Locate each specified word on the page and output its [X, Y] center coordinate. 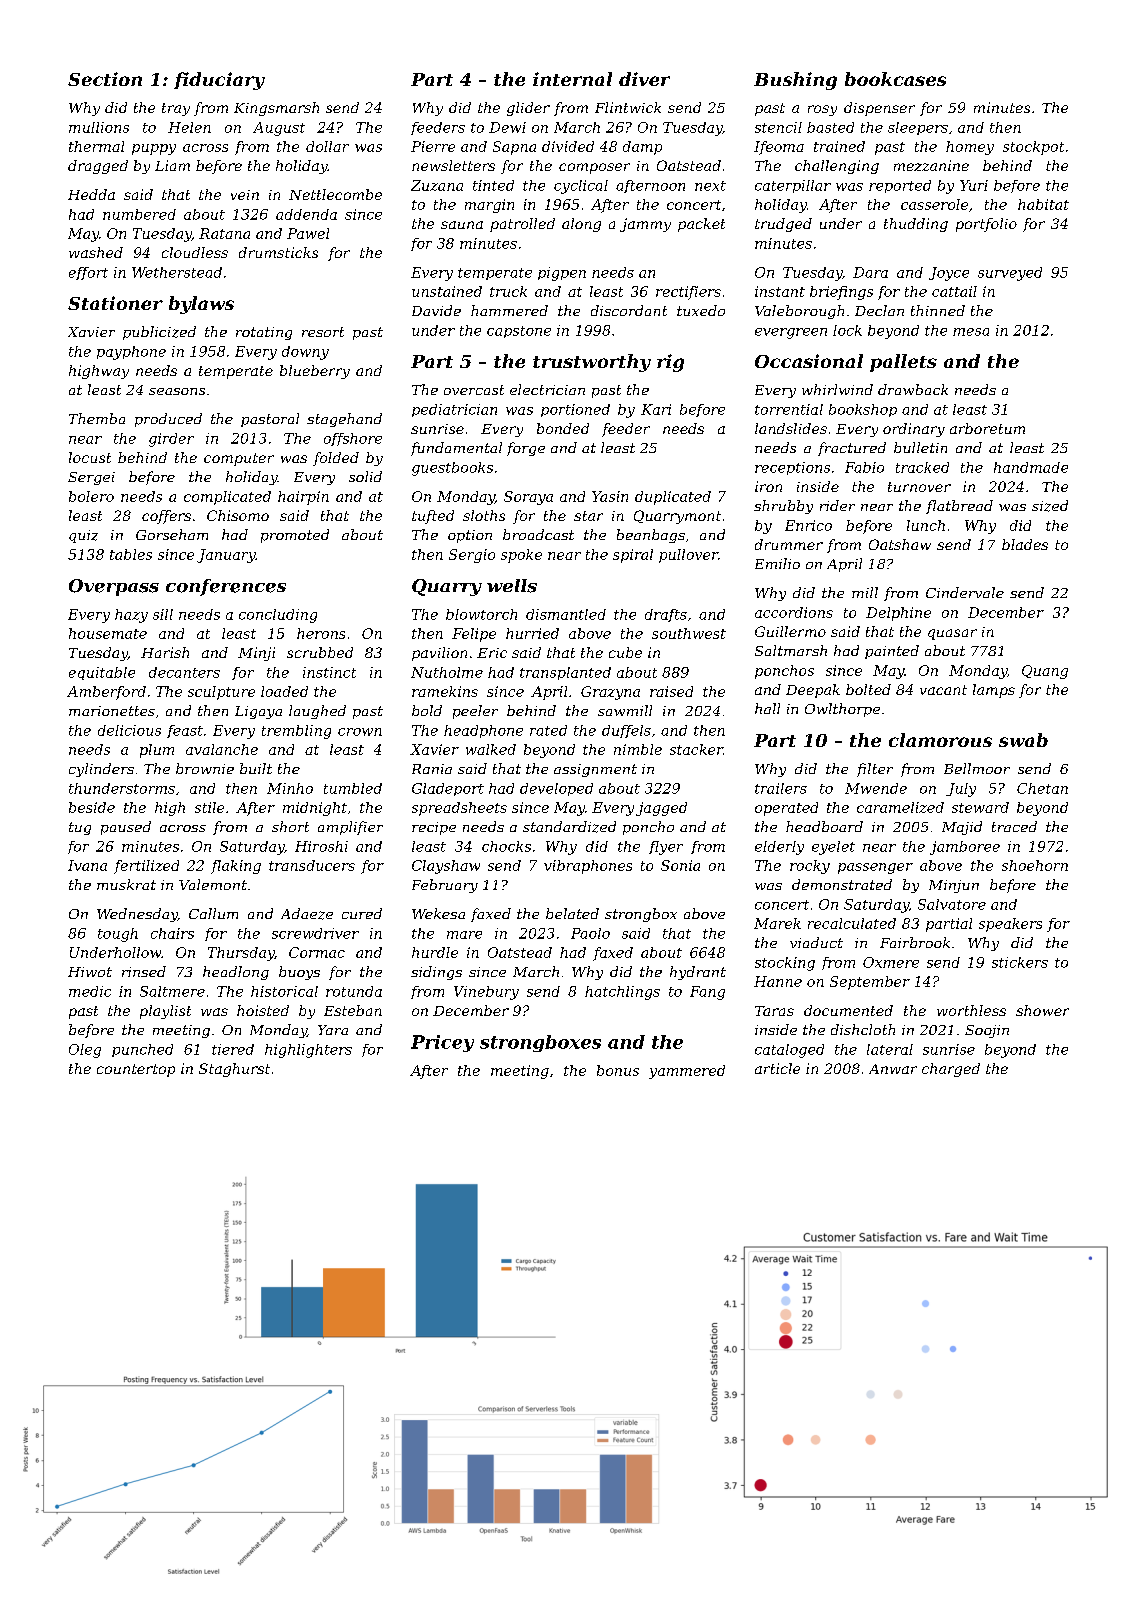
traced [1014, 826]
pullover [688, 556]
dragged [98, 167]
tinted [493, 185]
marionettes [112, 711]
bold [427, 710]
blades [1025, 544]
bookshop [863, 410]
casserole [934, 204]
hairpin [303, 498]
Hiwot [90, 972]
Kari [656, 409]
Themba [97, 418]
